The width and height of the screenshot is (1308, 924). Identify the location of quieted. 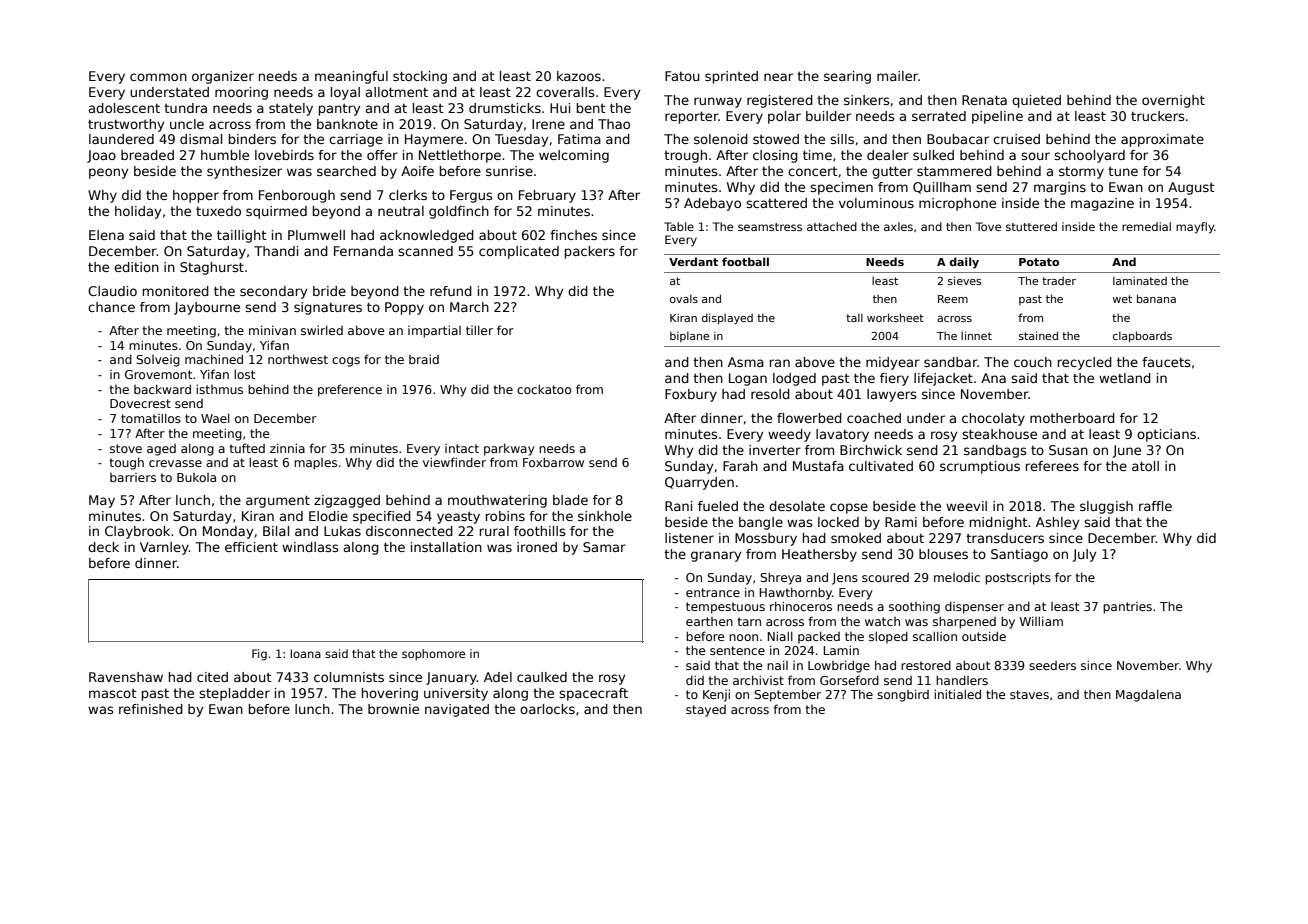
(1036, 101).
